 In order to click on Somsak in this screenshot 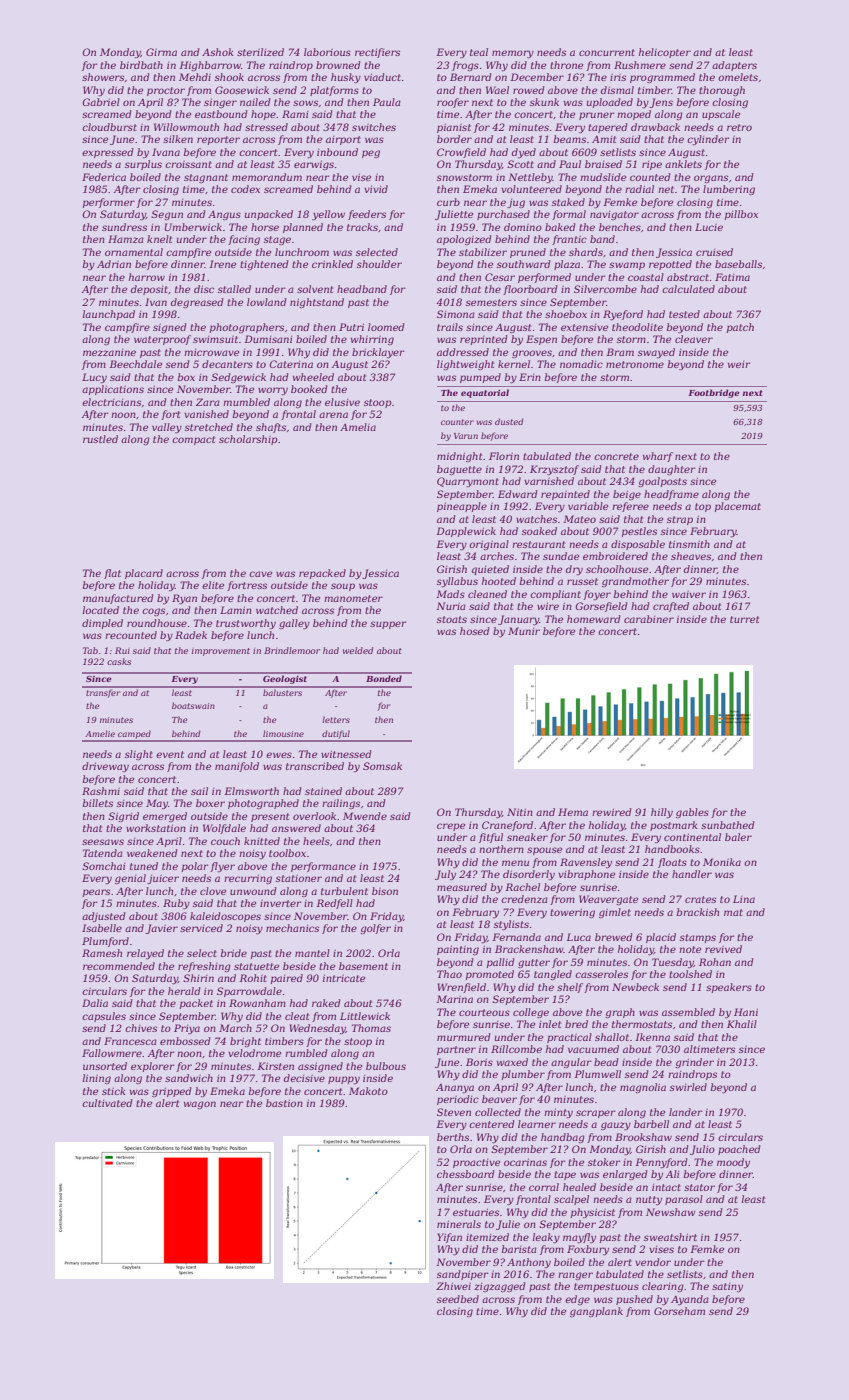, I will do `click(382, 766)`.
